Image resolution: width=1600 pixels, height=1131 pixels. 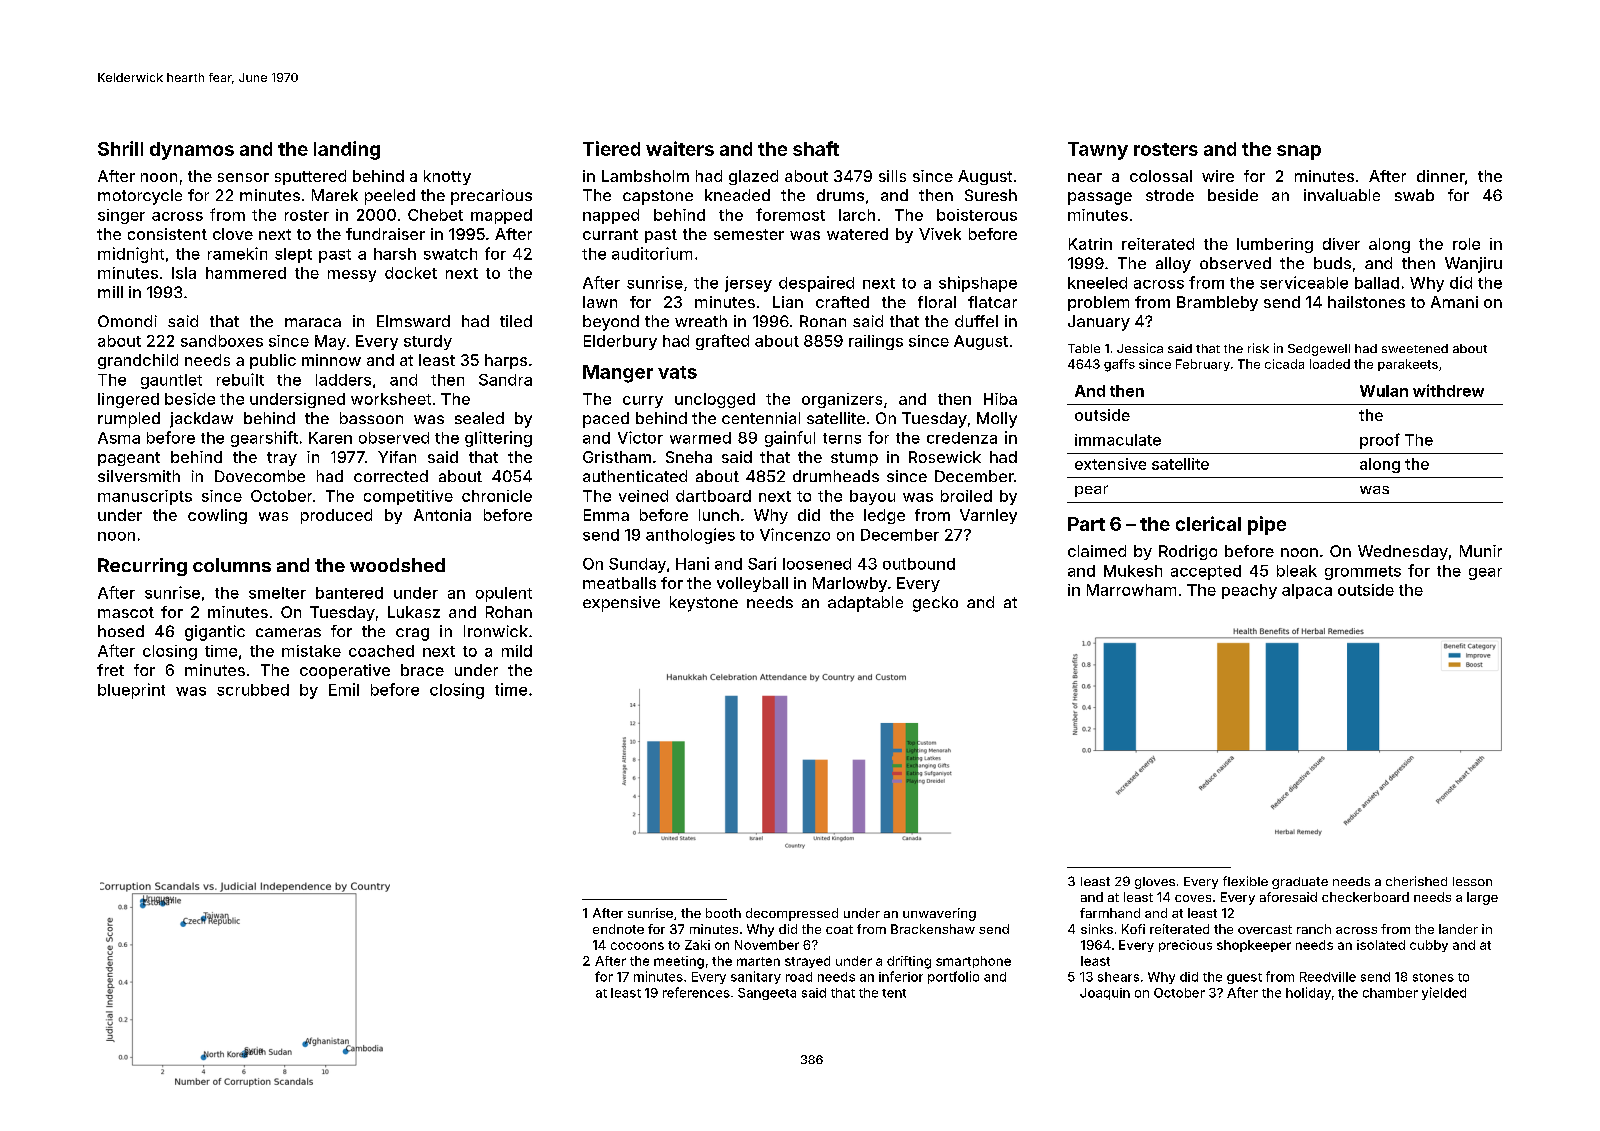 I want to click on drumheads, so click(x=836, y=476).
